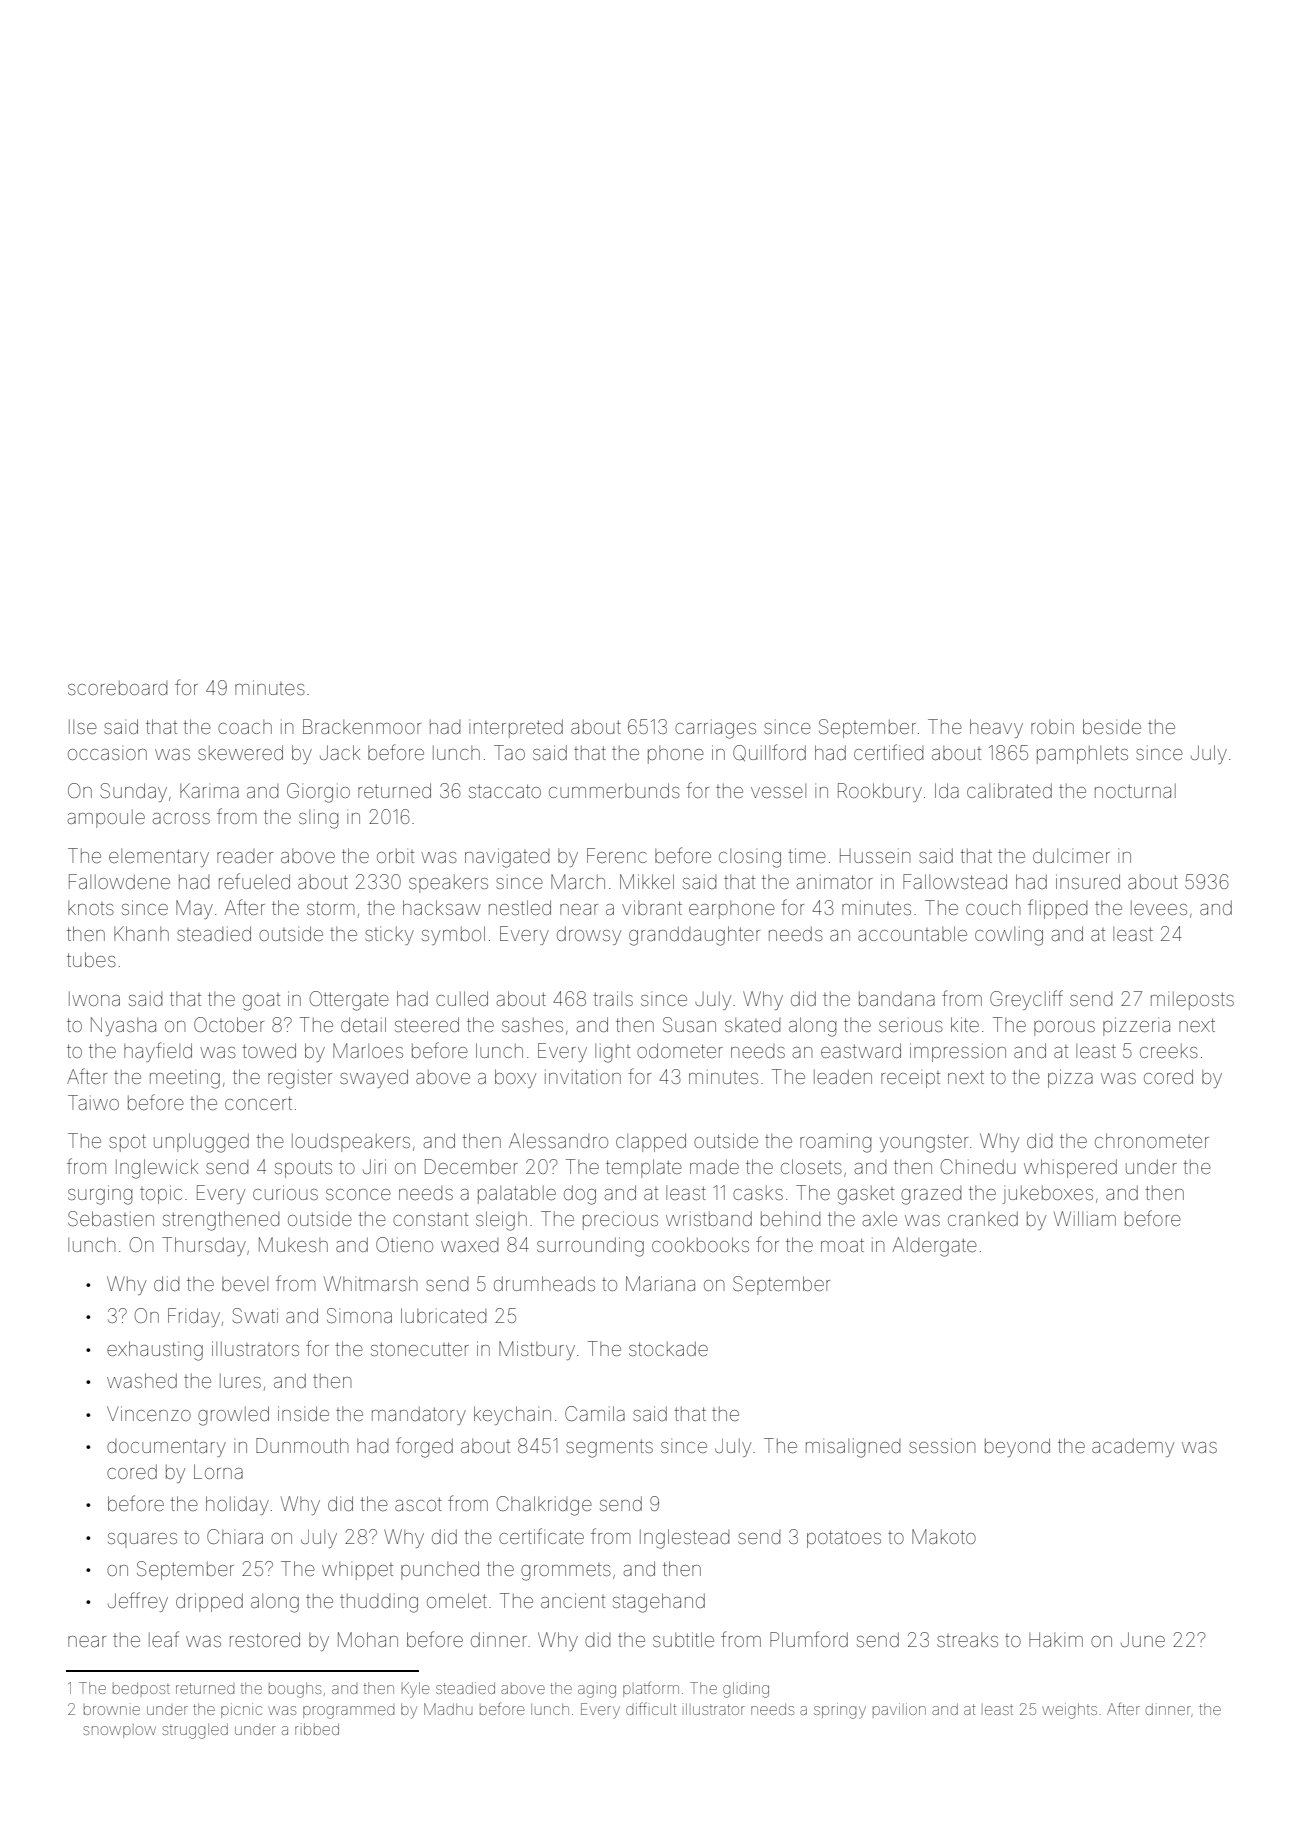  I want to click on thudding, so click(379, 1603).
